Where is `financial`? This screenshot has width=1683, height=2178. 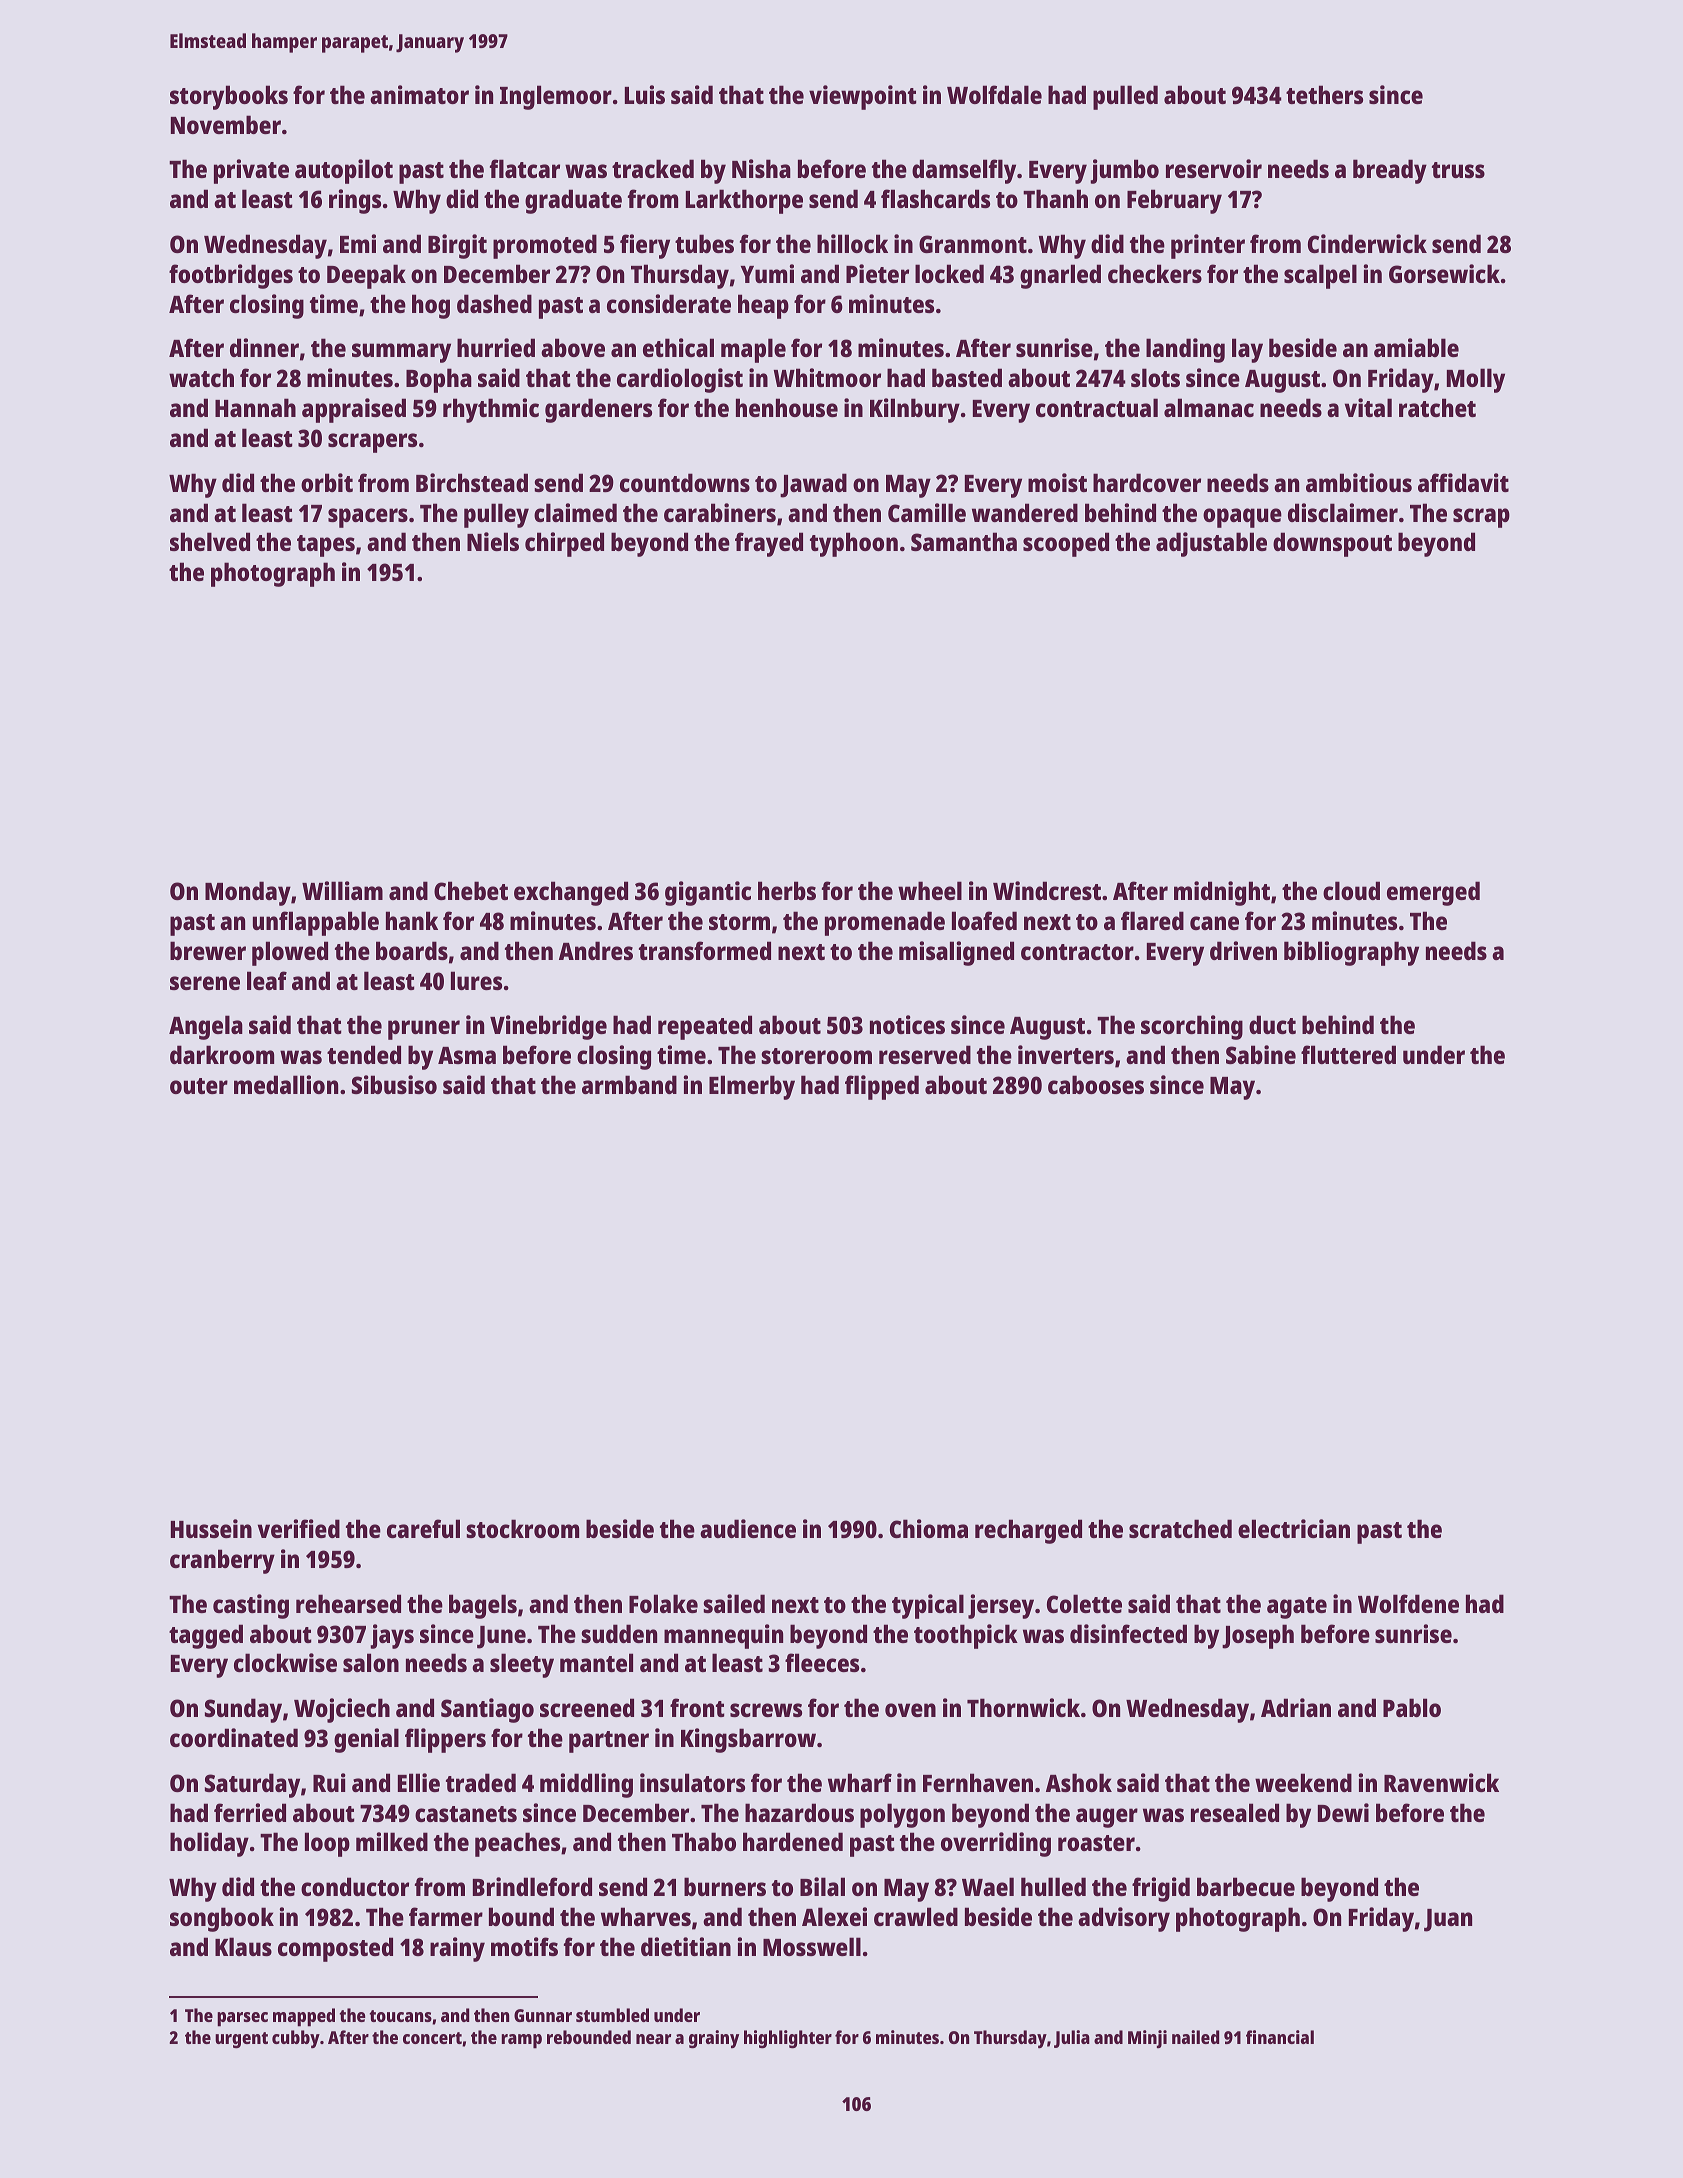 financial is located at coordinates (1280, 2037).
